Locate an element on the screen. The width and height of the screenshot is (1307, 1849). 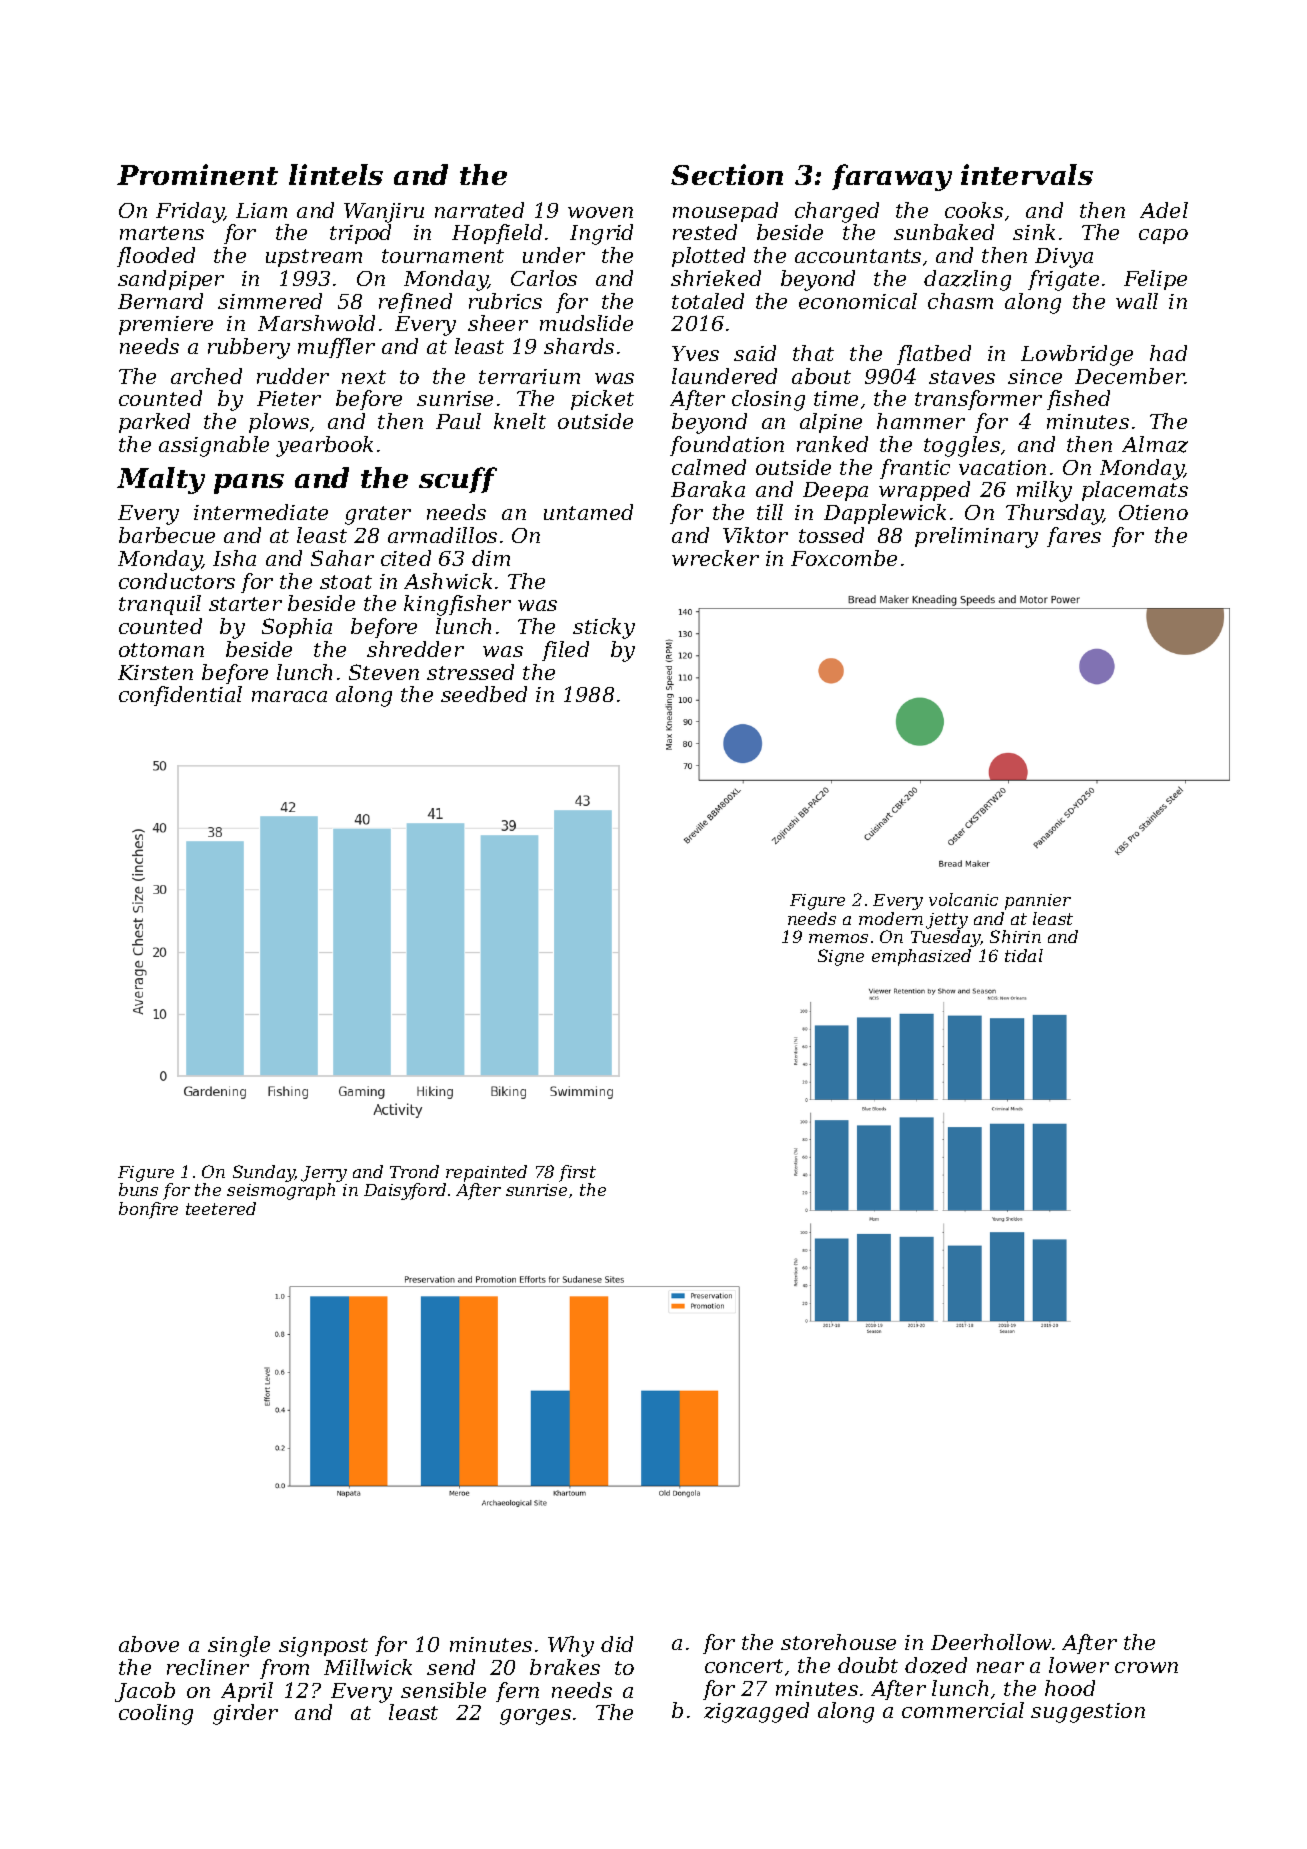
yearbook is located at coordinates (324, 446).
